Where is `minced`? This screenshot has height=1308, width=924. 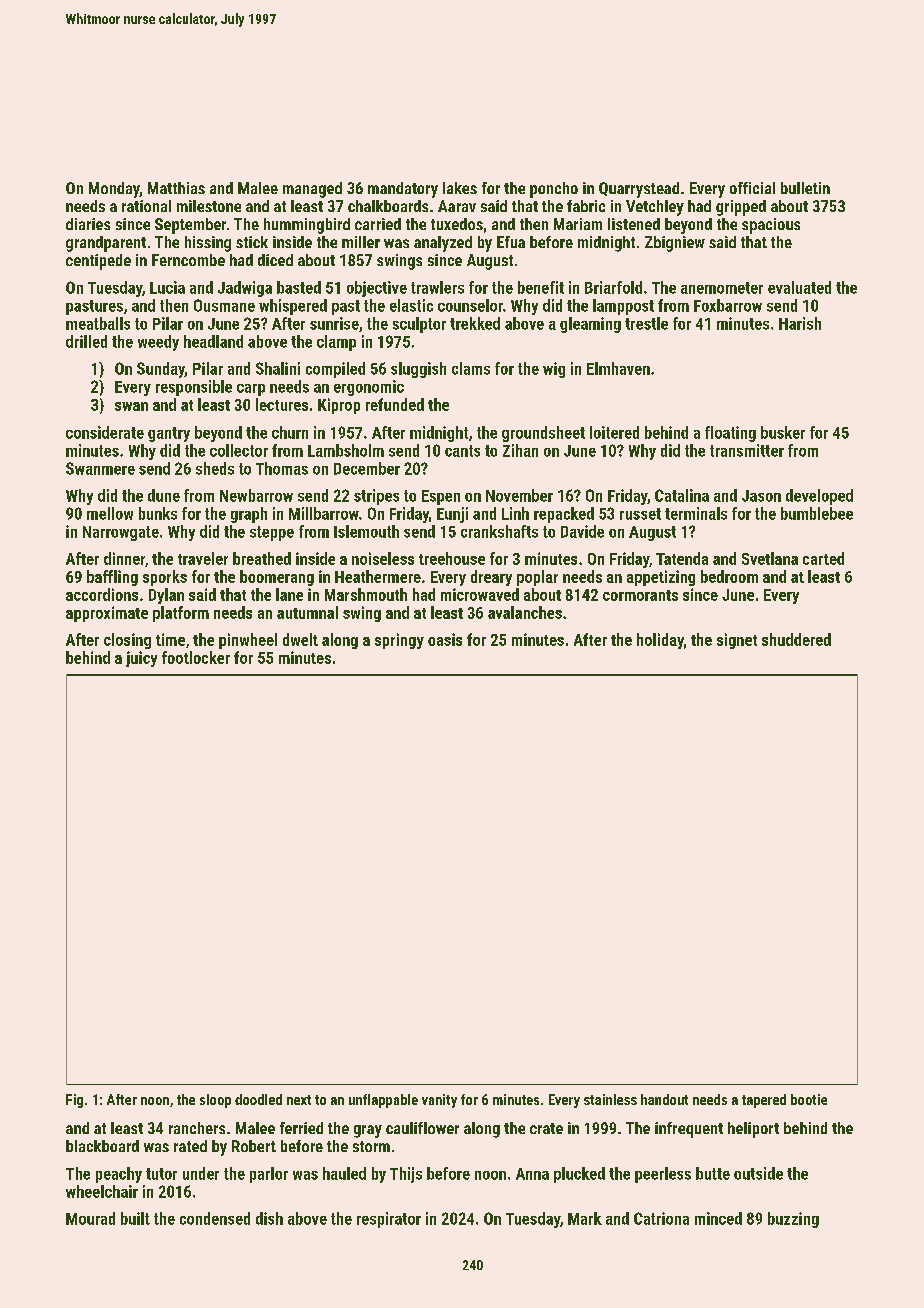
minced is located at coordinates (718, 1218).
